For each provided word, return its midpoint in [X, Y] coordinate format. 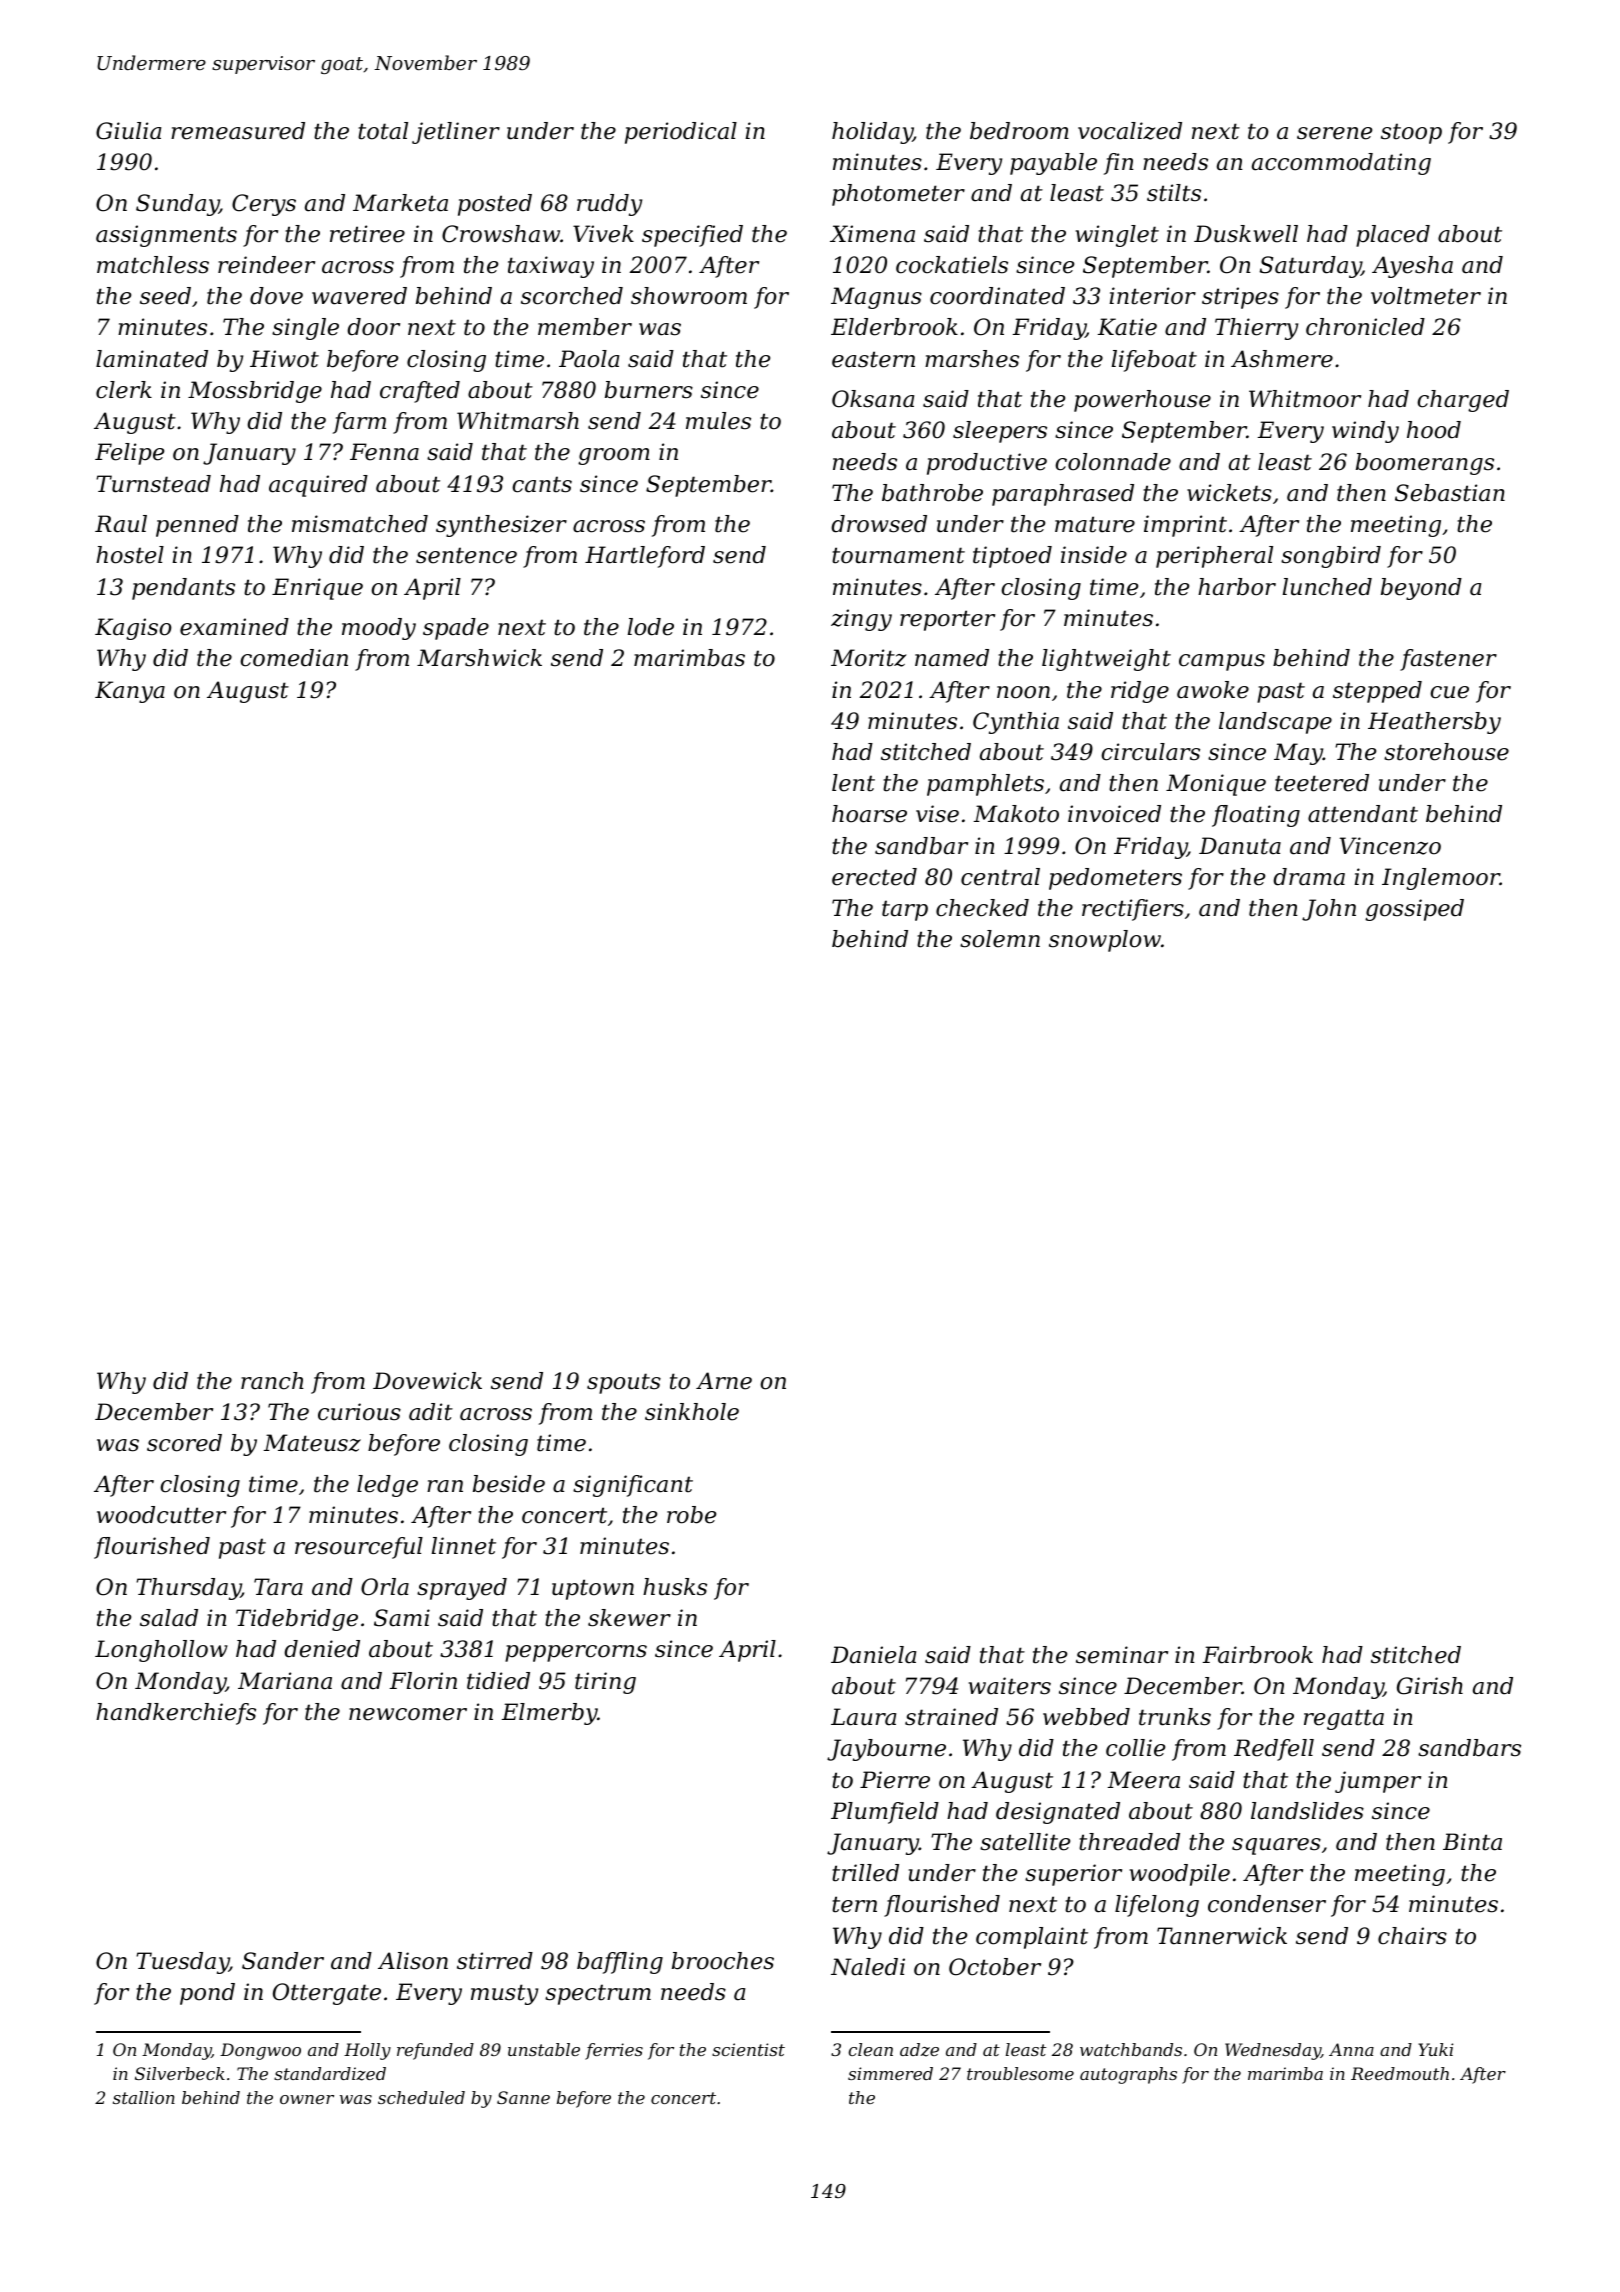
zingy [861, 620]
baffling [620, 1963]
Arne [724, 1381]
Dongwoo [260, 2051]
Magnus [876, 298]
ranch [272, 1381]
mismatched [360, 524]
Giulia [128, 131]
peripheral [1214, 557]
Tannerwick [1222, 1936]
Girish [1430, 1686]
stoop [1411, 133]
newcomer [408, 1714]
